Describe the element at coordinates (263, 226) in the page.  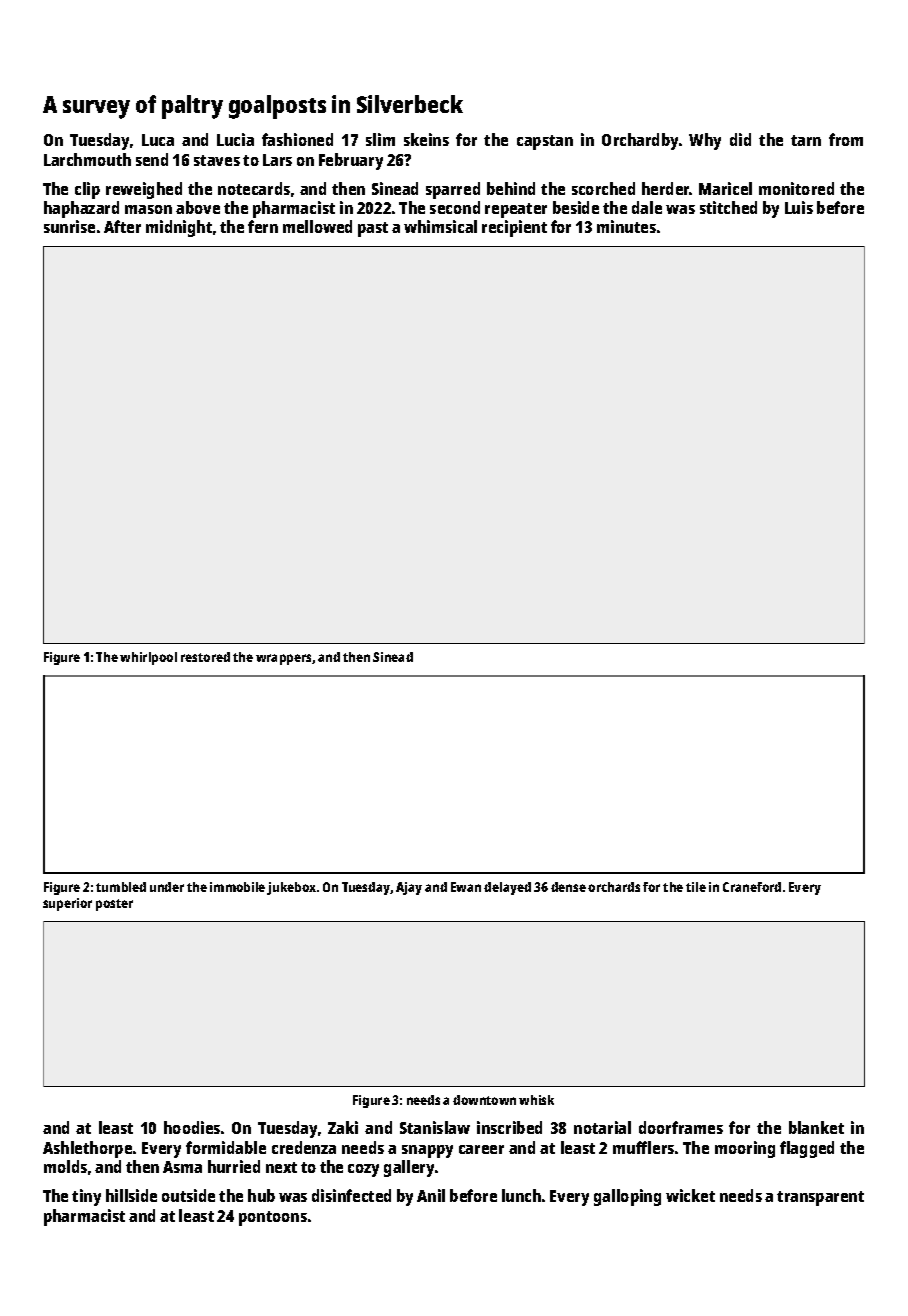
I see `fern` at that location.
